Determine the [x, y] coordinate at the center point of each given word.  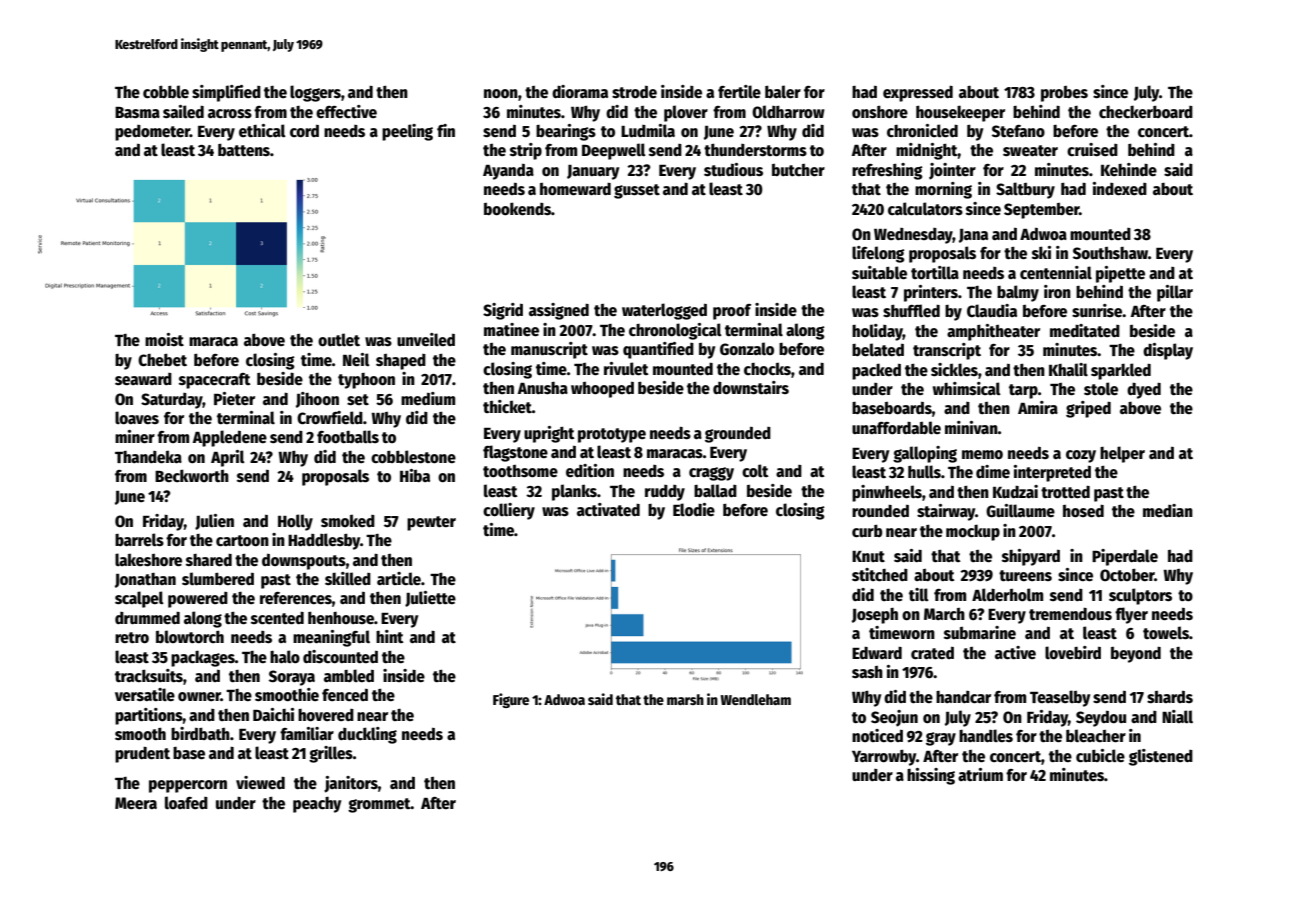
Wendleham [755, 699]
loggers [315, 93]
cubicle [1100, 756]
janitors [351, 784]
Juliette [430, 599]
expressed [918, 94]
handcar [963, 697]
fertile [739, 91]
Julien [214, 522]
